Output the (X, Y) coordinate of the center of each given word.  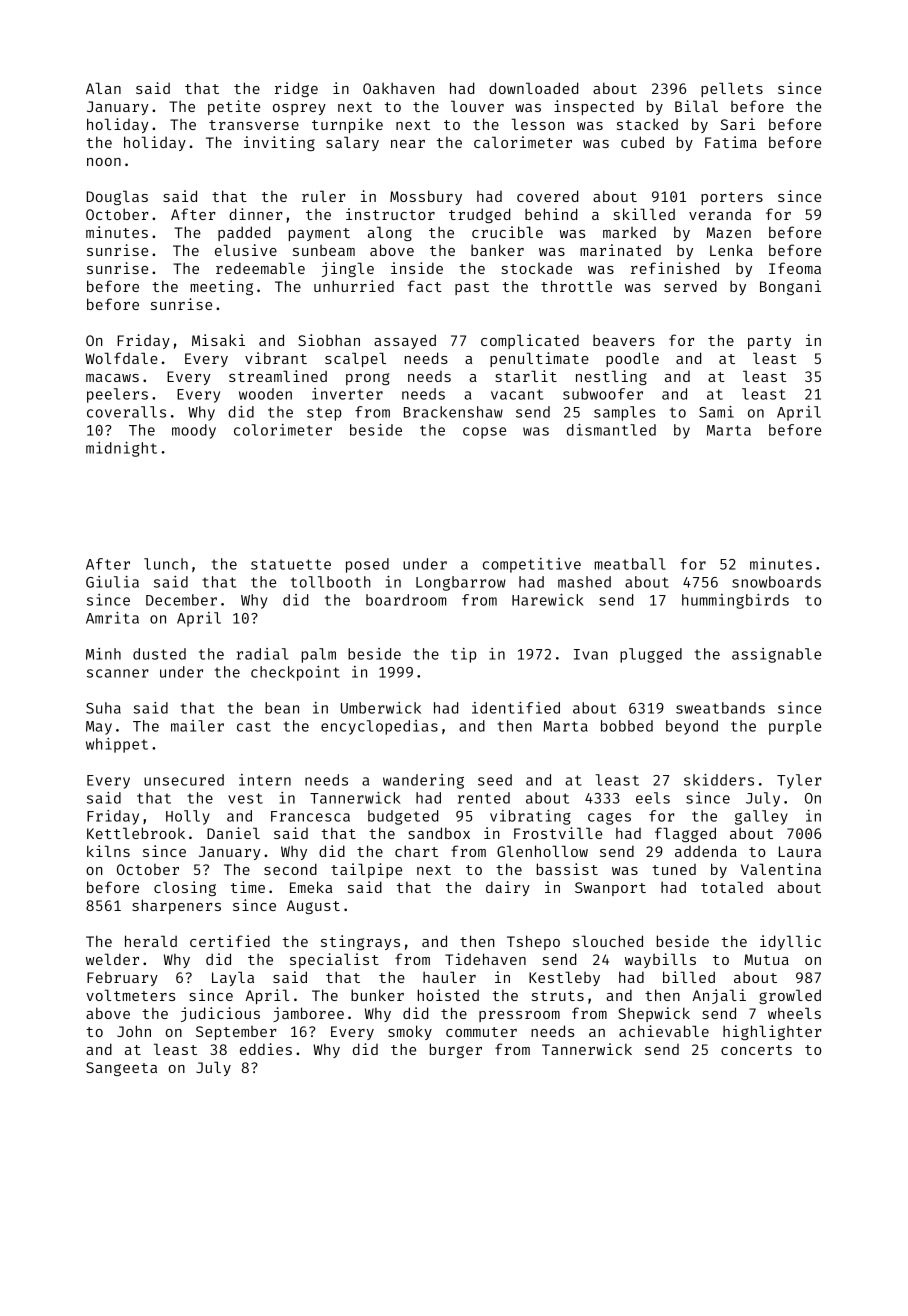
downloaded (533, 88)
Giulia (112, 582)
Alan (103, 88)
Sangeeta (121, 1069)
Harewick (548, 600)
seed (495, 780)
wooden (265, 394)
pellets (732, 89)
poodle (632, 359)
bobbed (627, 726)
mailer (197, 726)
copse (484, 433)
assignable (776, 655)
